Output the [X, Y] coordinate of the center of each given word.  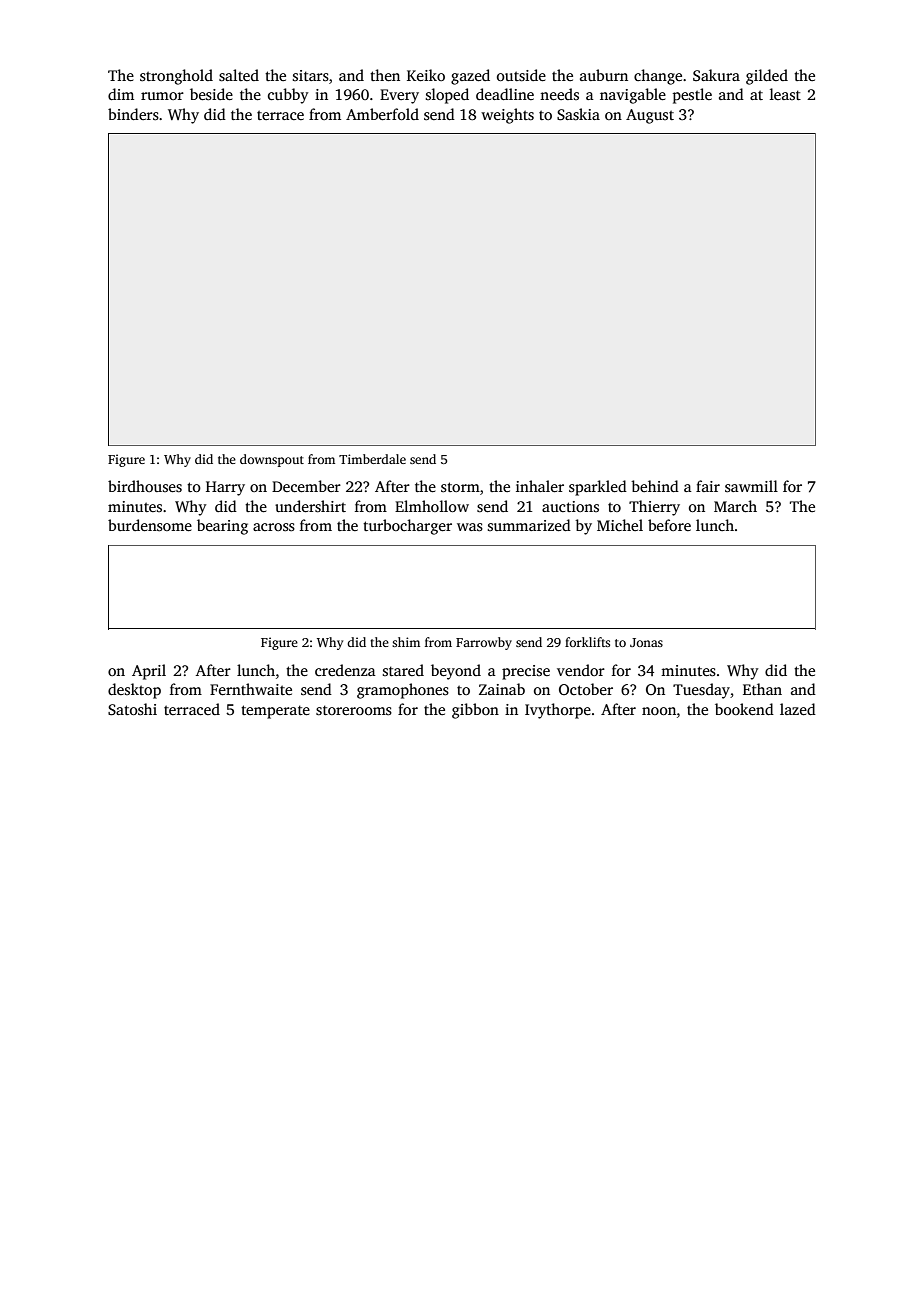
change [658, 77]
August [650, 116]
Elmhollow [432, 506]
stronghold [176, 77]
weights [507, 116]
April [149, 672]
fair [708, 486]
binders [133, 114]
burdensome [150, 525]
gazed [470, 77]
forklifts [587, 642]
